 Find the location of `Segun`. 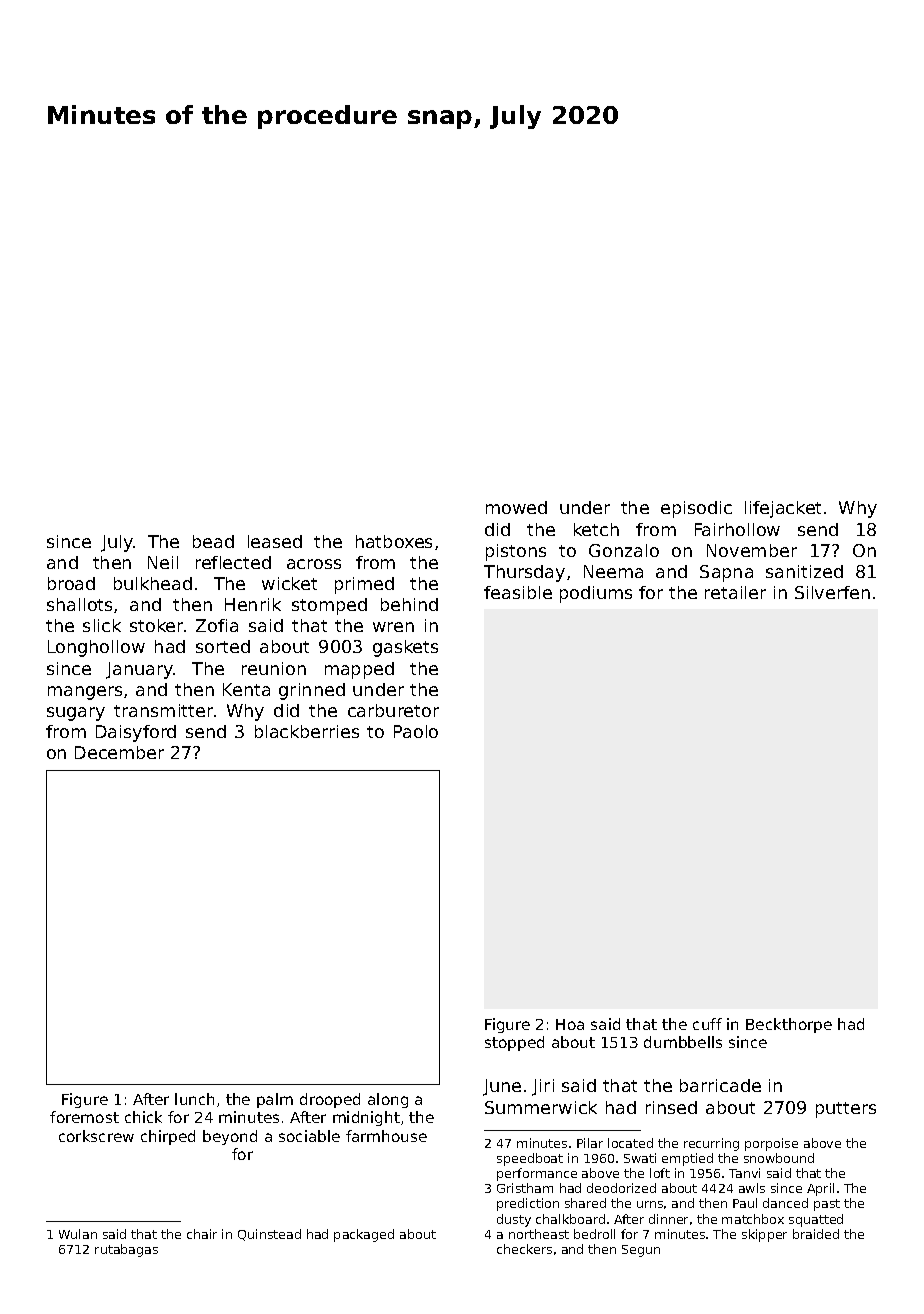

Segun is located at coordinates (641, 1251).
